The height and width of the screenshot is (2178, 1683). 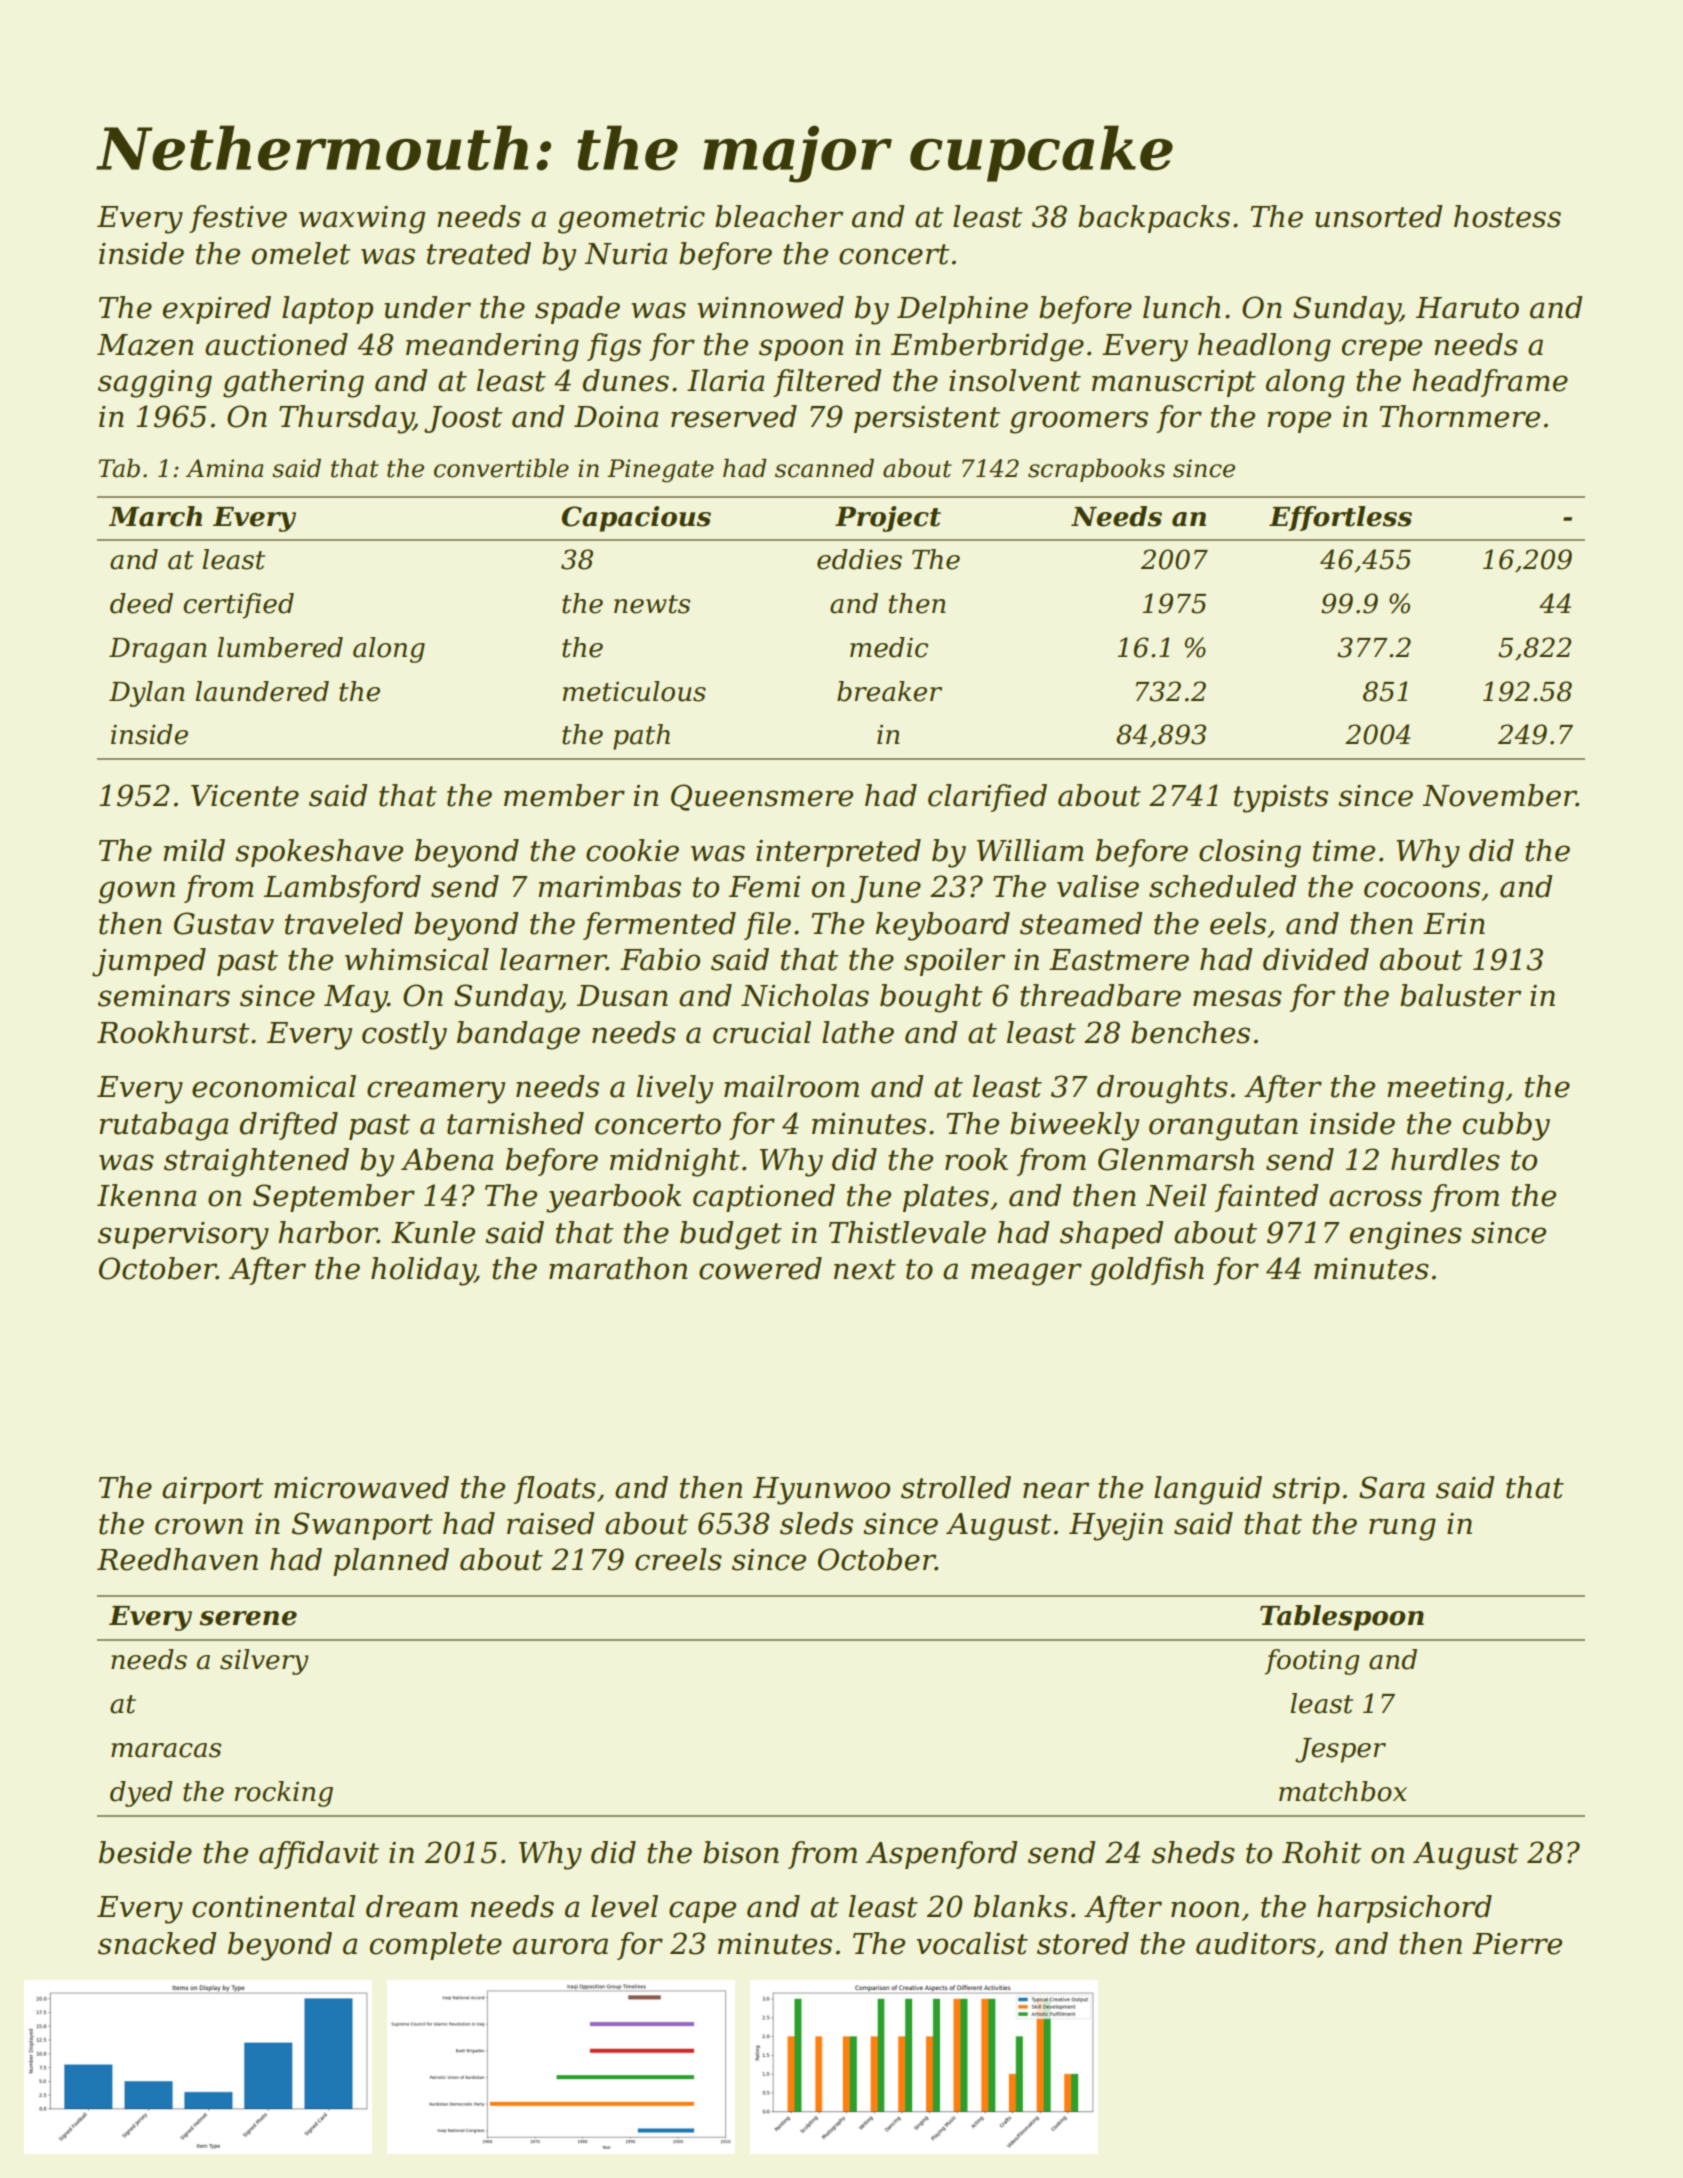 What do you see at coordinates (821, 1491) in the screenshot?
I see `Hyunwoo` at bounding box center [821, 1491].
